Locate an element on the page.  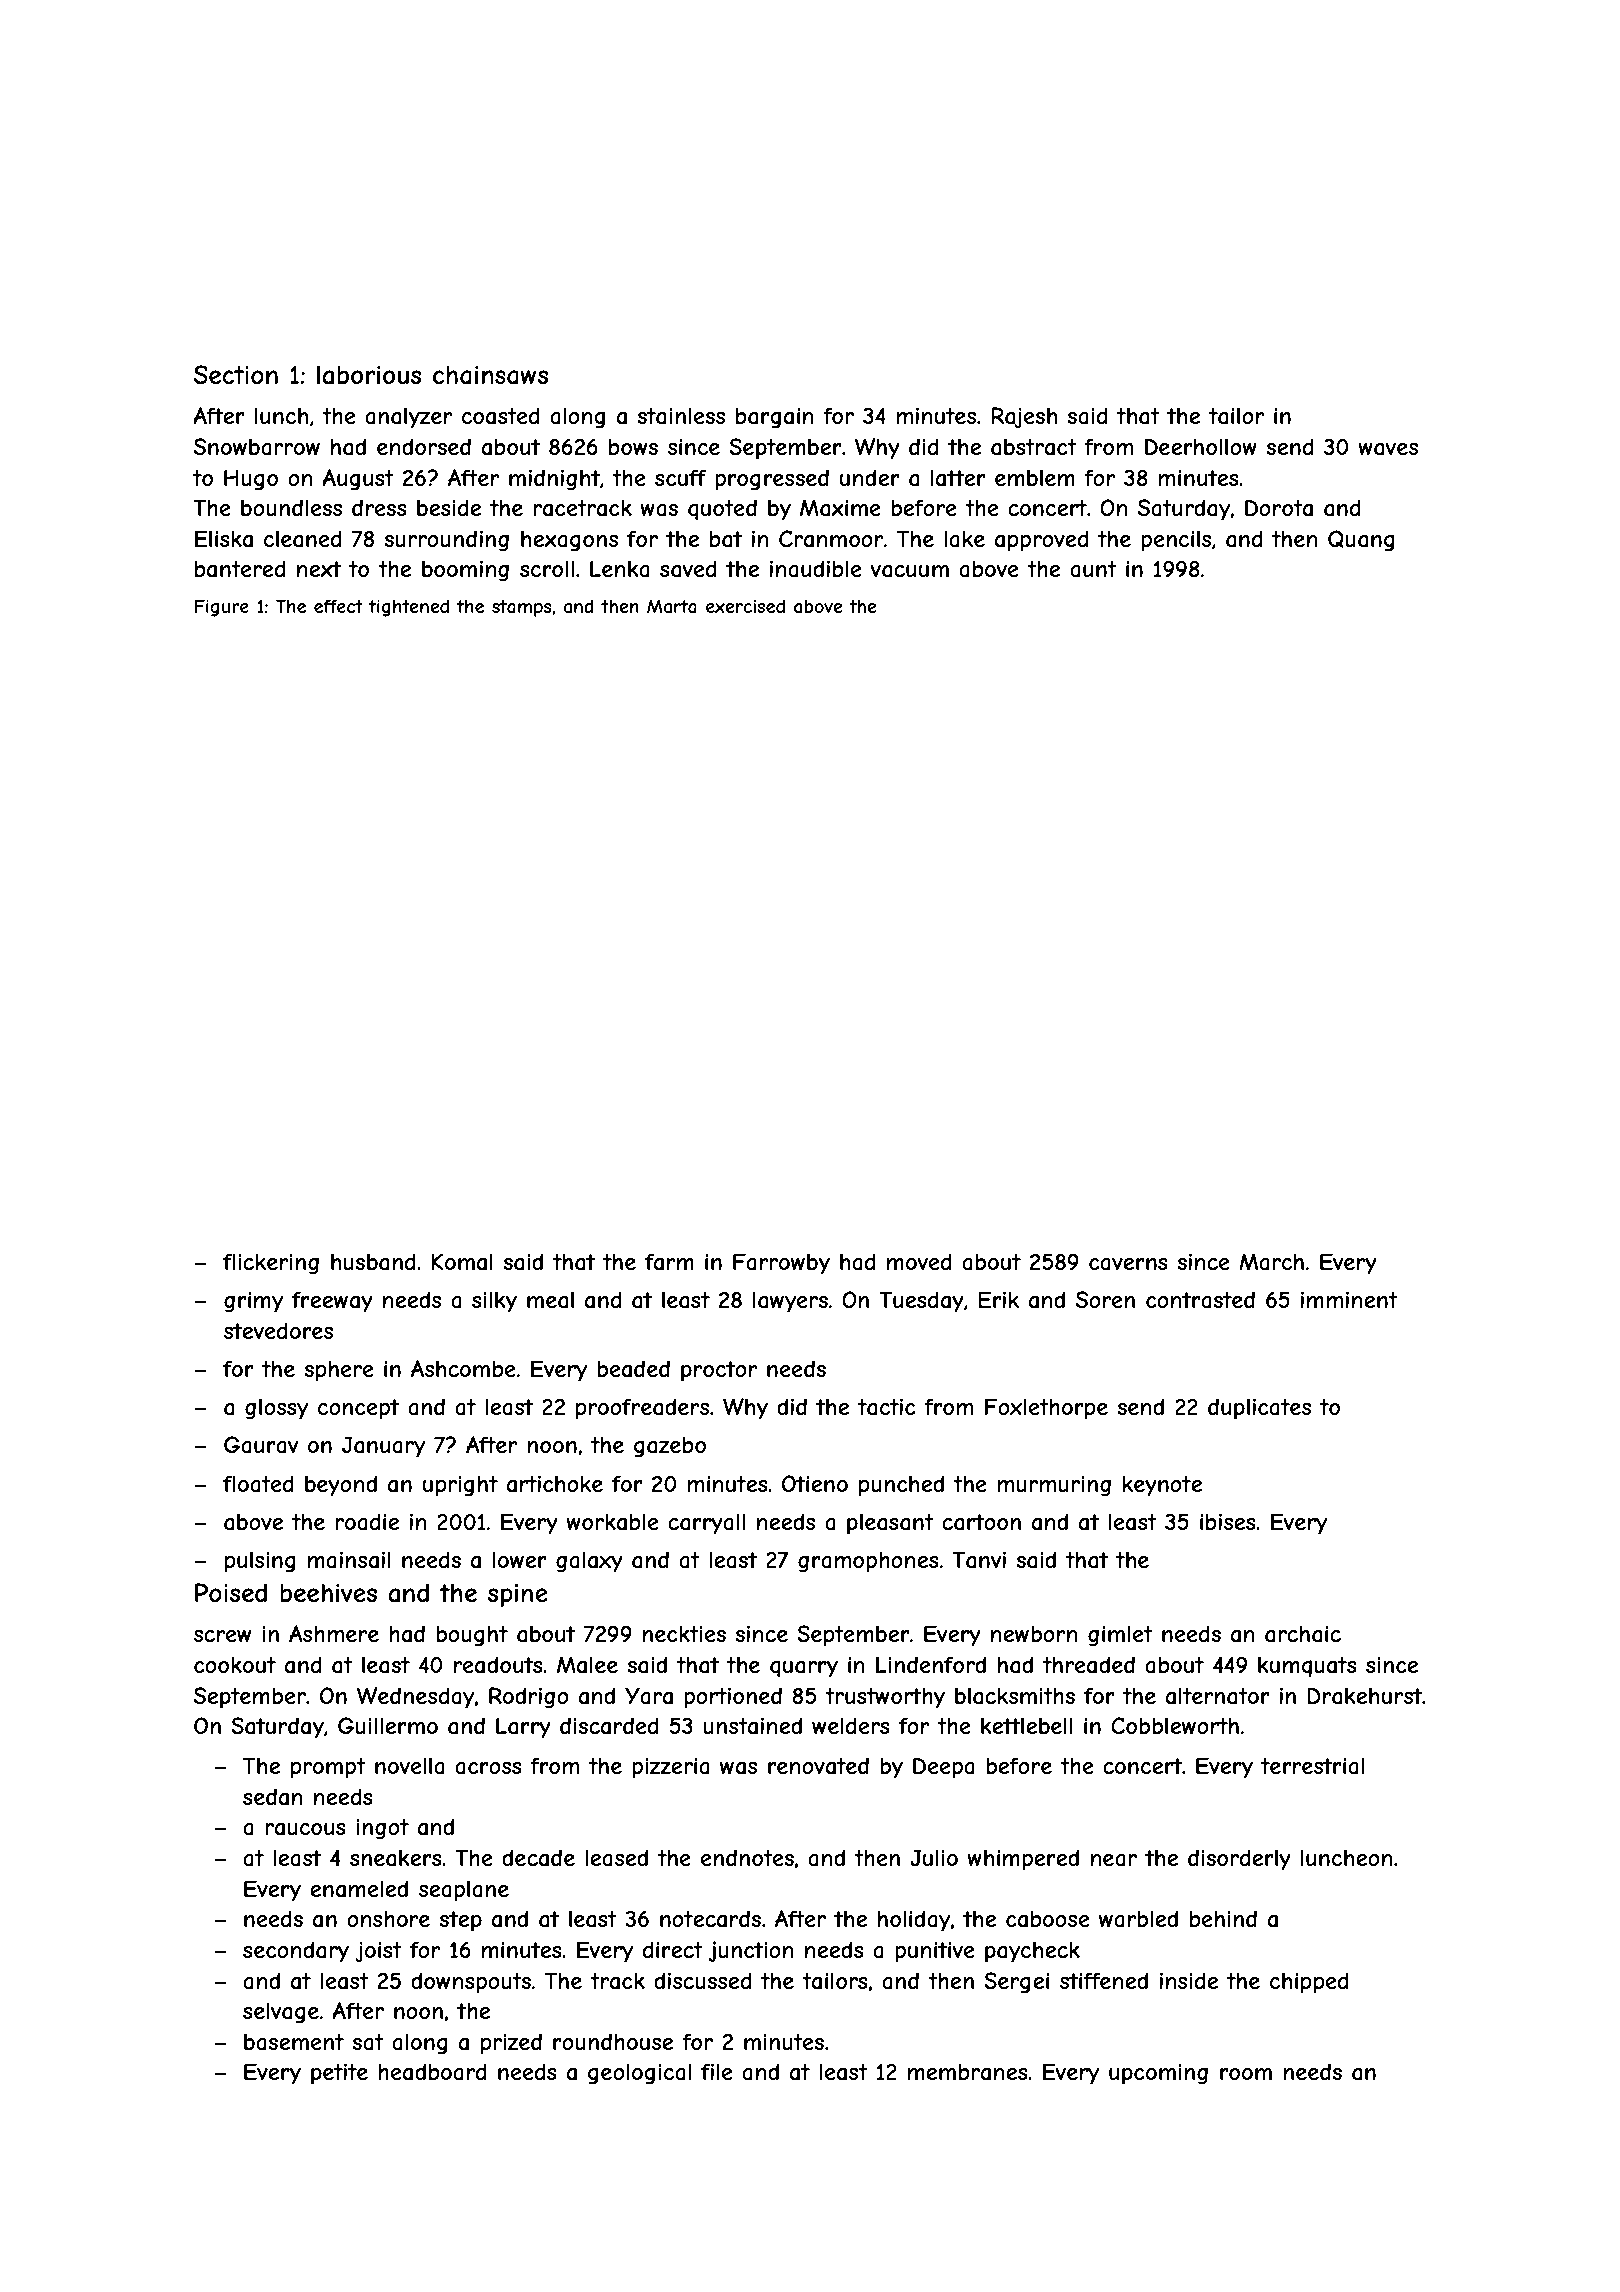
Section is located at coordinates (236, 374).
